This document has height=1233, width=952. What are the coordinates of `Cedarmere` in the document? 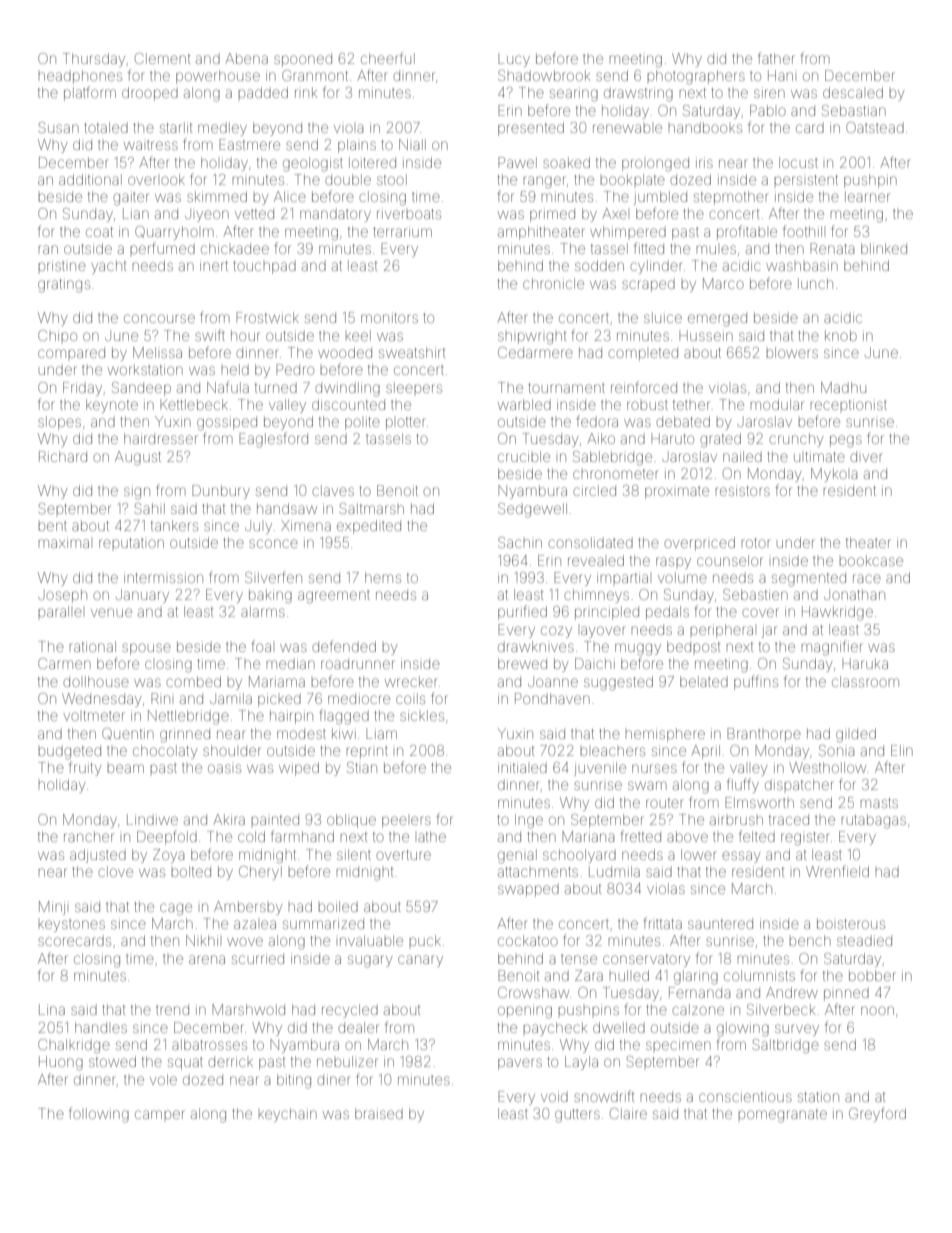 It's located at (535, 352).
